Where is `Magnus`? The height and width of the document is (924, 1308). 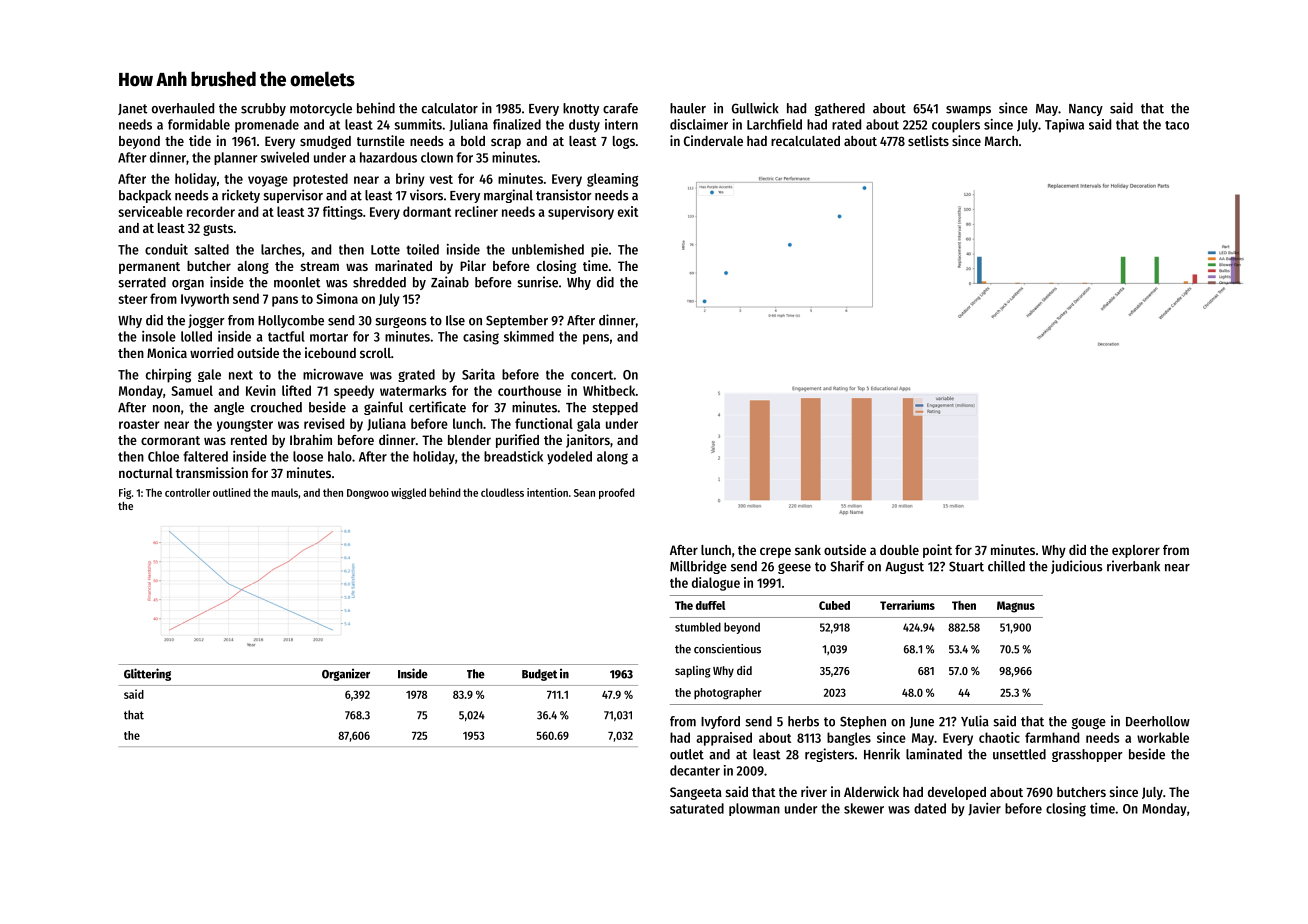
Magnus is located at coordinates (1016, 607).
